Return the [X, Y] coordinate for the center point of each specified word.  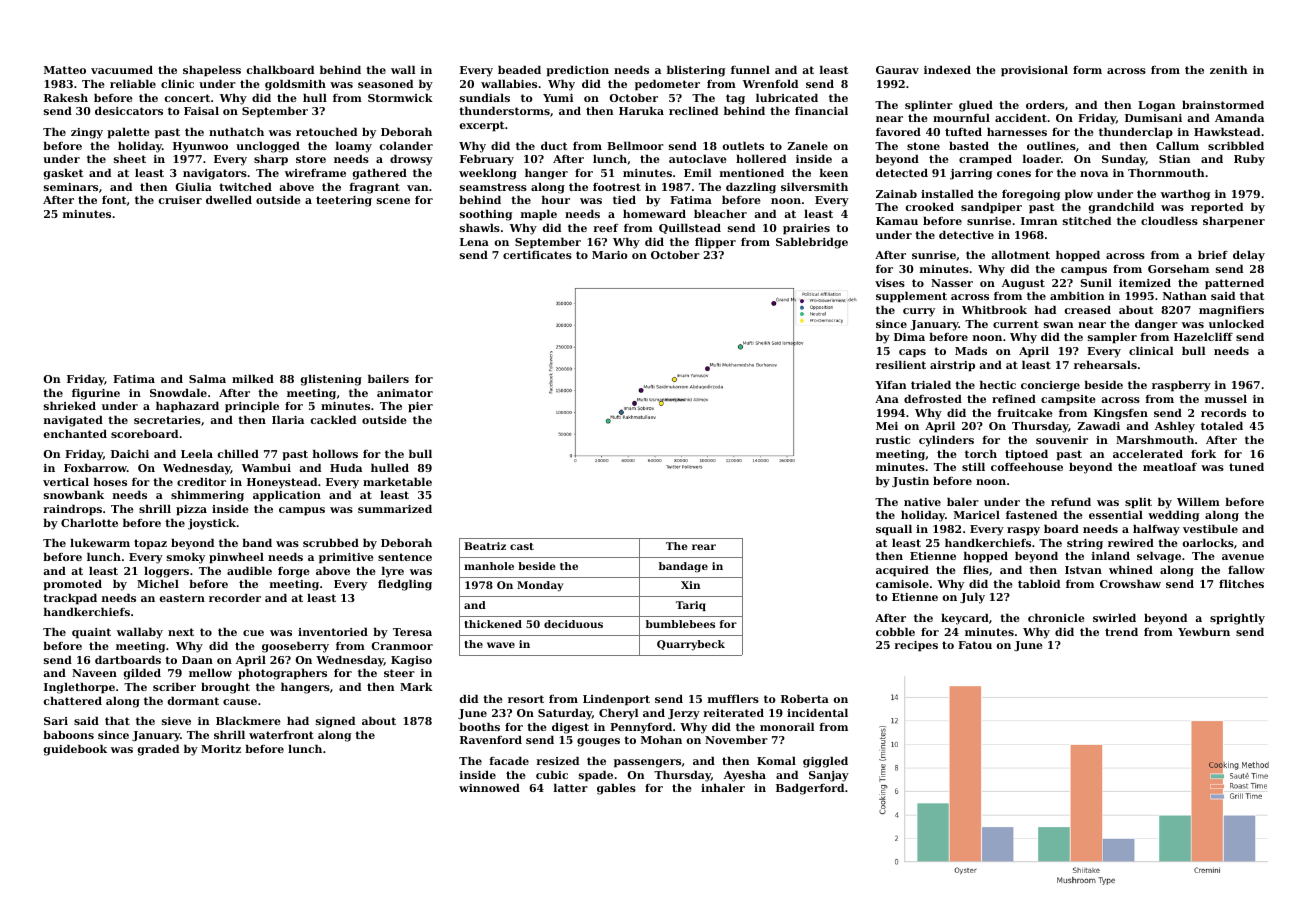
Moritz [221, 749]
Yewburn [1204, 631]
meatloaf [1170, 466]
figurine [96, 394]
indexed [947, 69]
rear [704, 547]
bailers [388, 378]
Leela [197, 453]
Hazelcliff [1203, 336]
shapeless [212, 71]
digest [570, 728]
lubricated [787, 97]
